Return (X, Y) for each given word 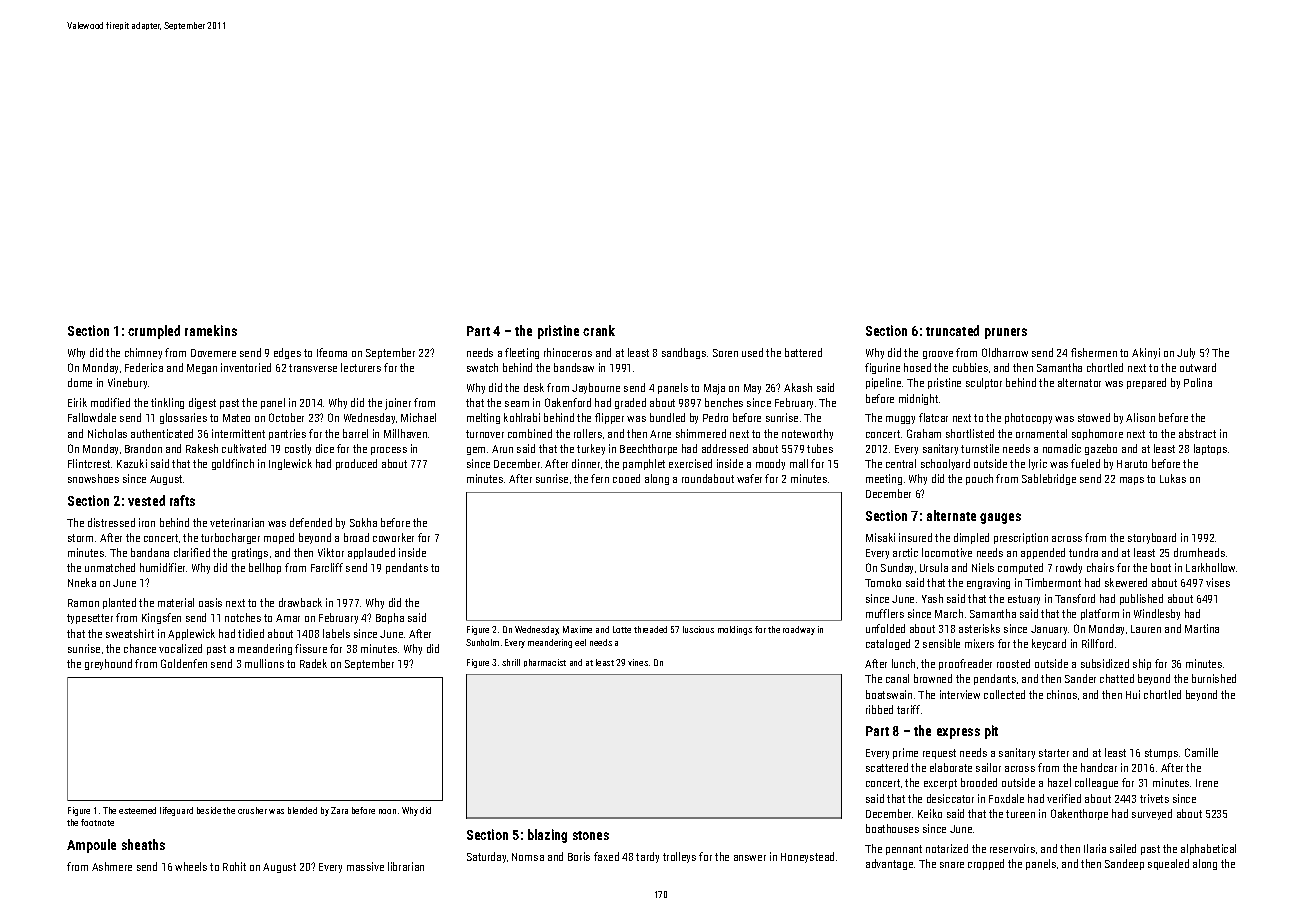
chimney (143, 353)
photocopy (1028, 418)
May (752, 389)
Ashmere (112, 866)
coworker (393, 537)
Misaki (880, 537)
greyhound (108, 664)
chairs (1100, 567)
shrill (511, 662)
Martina (1202, 628)
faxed (606, 856)
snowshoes (93, 478)
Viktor (331, 552)
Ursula (934, 567)
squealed (1168, 864)
